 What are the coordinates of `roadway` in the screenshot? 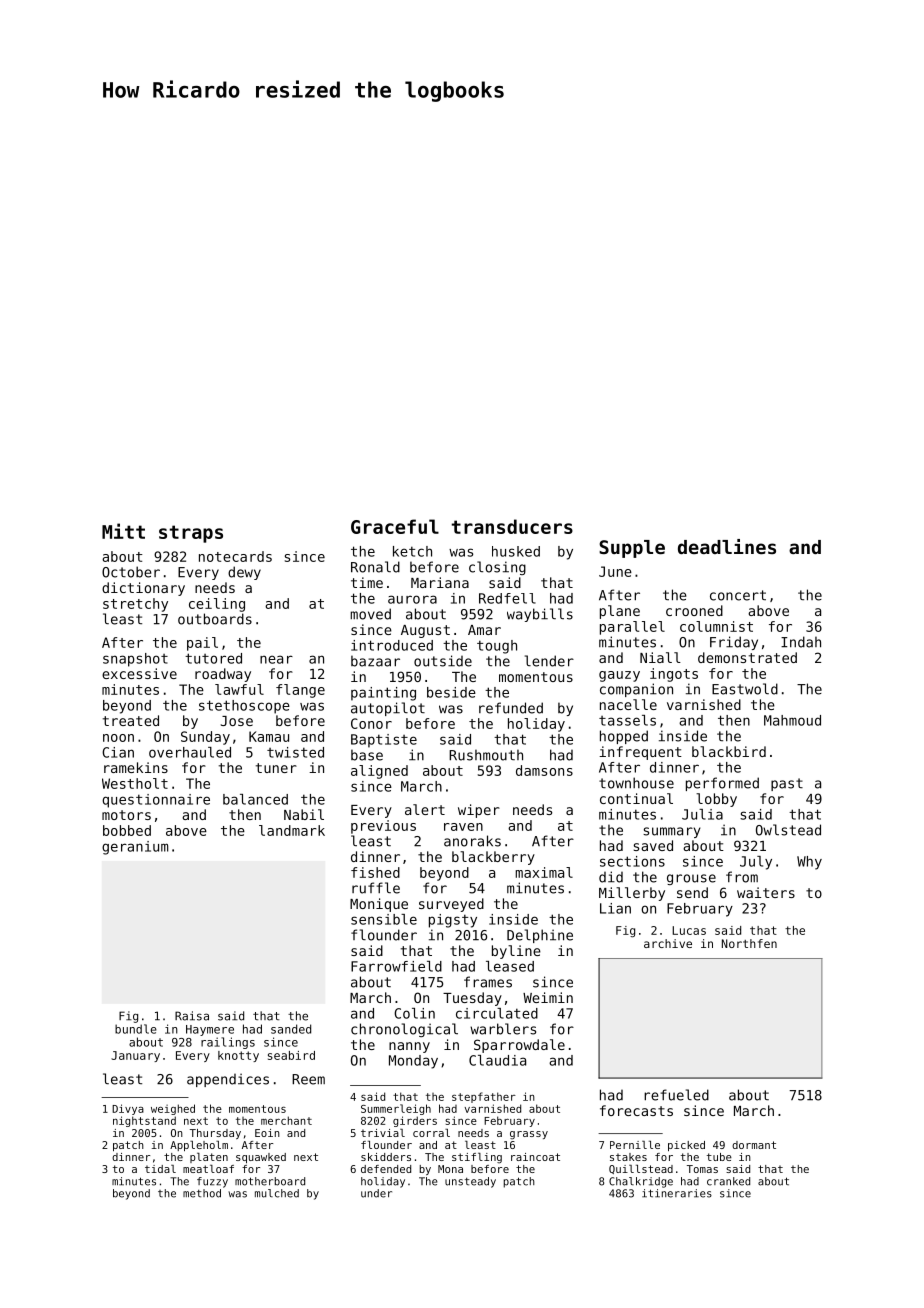 It's located at (223, 675).
